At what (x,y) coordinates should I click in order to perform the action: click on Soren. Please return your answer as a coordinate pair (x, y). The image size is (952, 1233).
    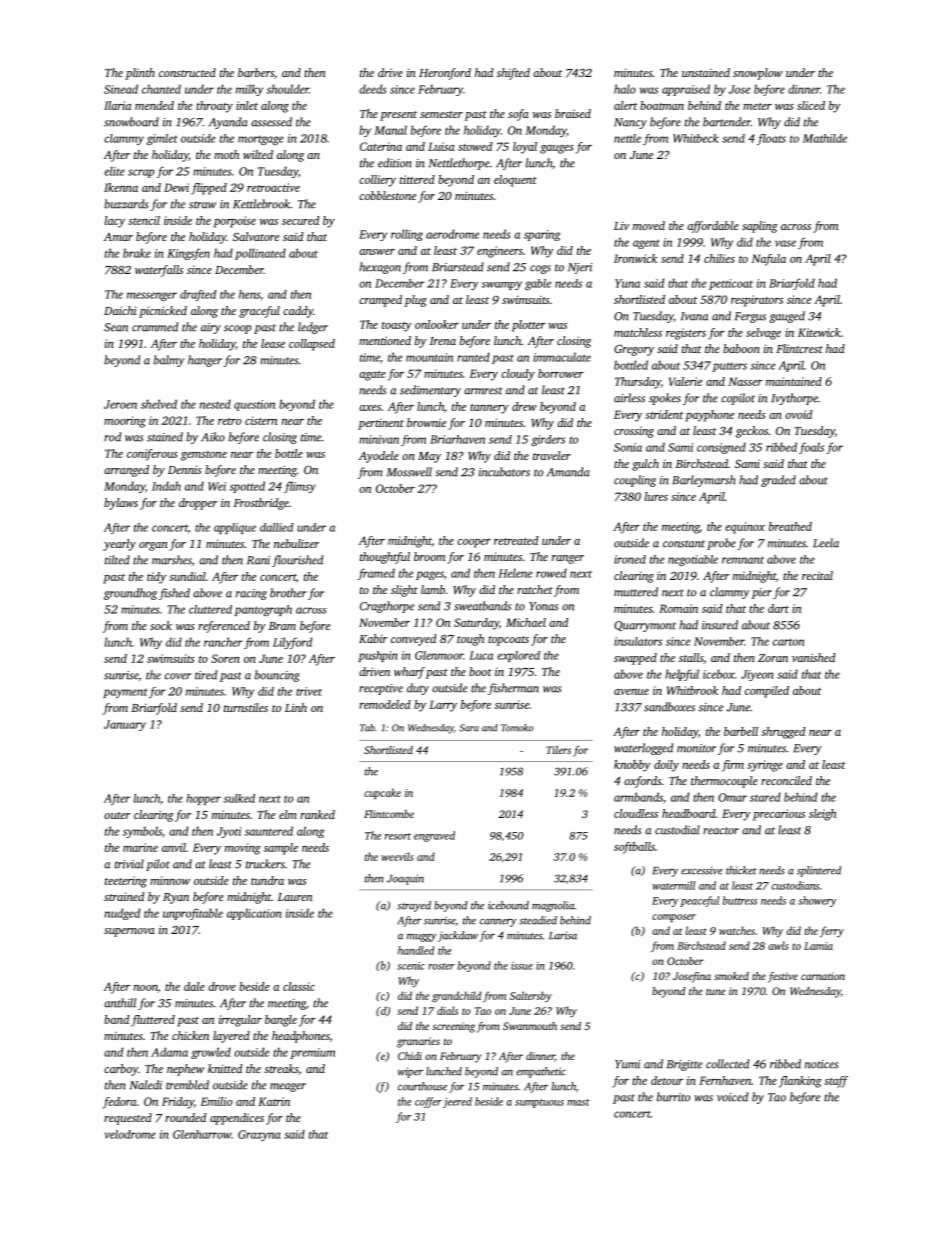
    Looking at the image, I should click on (225, 658).
